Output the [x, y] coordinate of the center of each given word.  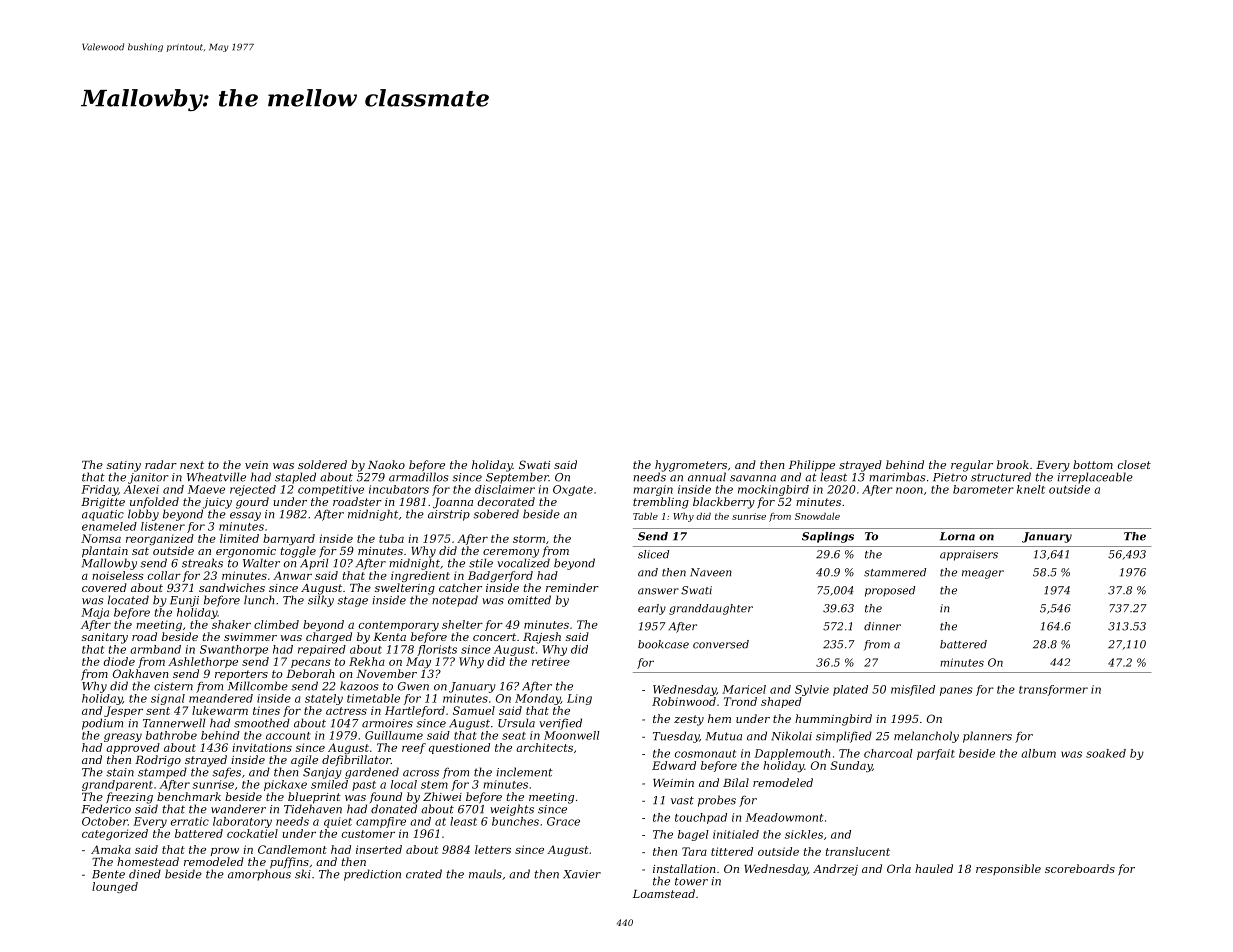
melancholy [926, 737]
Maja [95, 613]
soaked [1106, 753]
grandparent [117, 785]
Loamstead [664, 893]
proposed [890, 591]
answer [658, 591]
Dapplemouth [792, 754]
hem [719, 718]
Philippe [812, 466]
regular [972, 466]
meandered [221, 698]
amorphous [259, 875]
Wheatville [216, 477]
